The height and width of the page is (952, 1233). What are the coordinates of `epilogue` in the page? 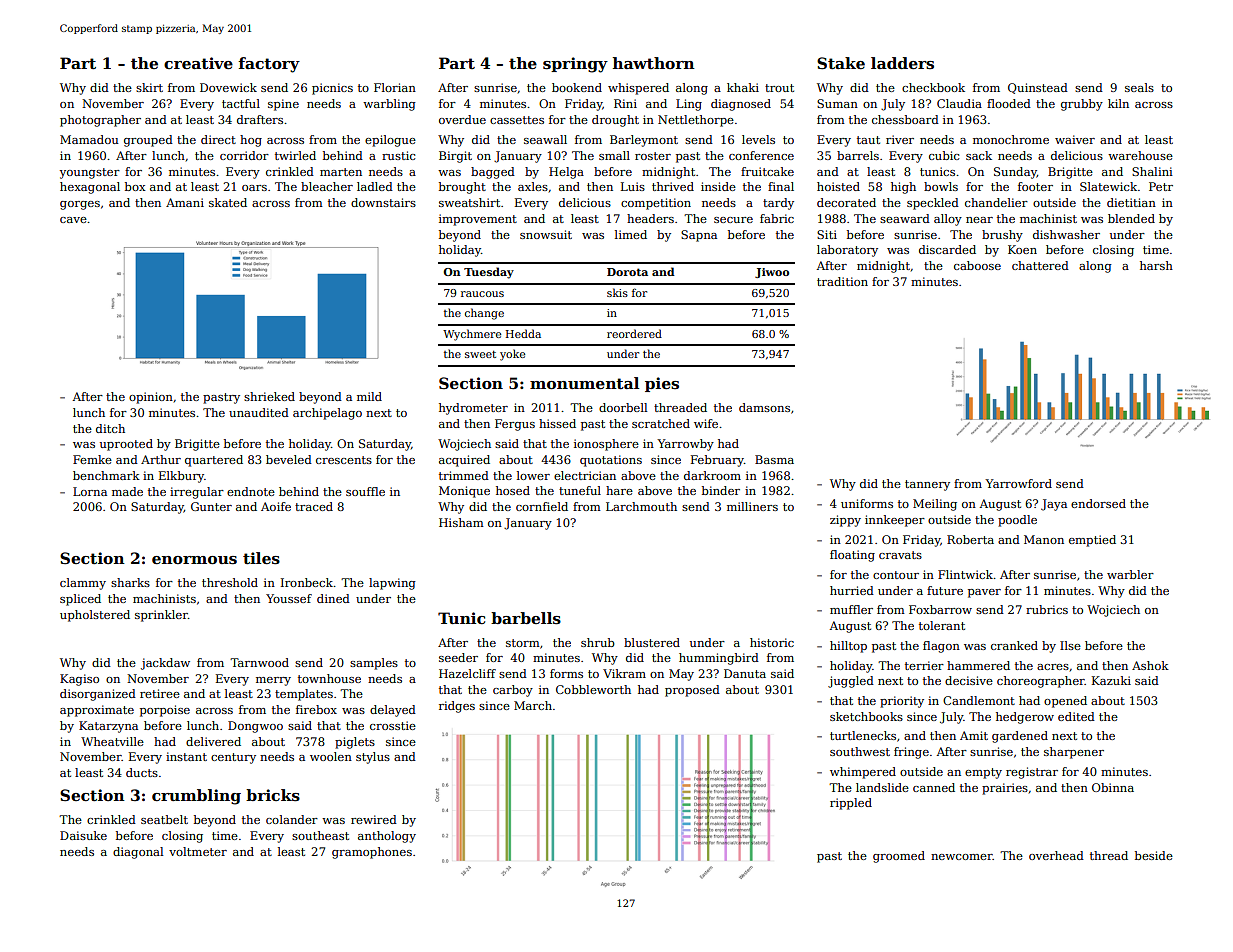 It's located at (390, 141).
